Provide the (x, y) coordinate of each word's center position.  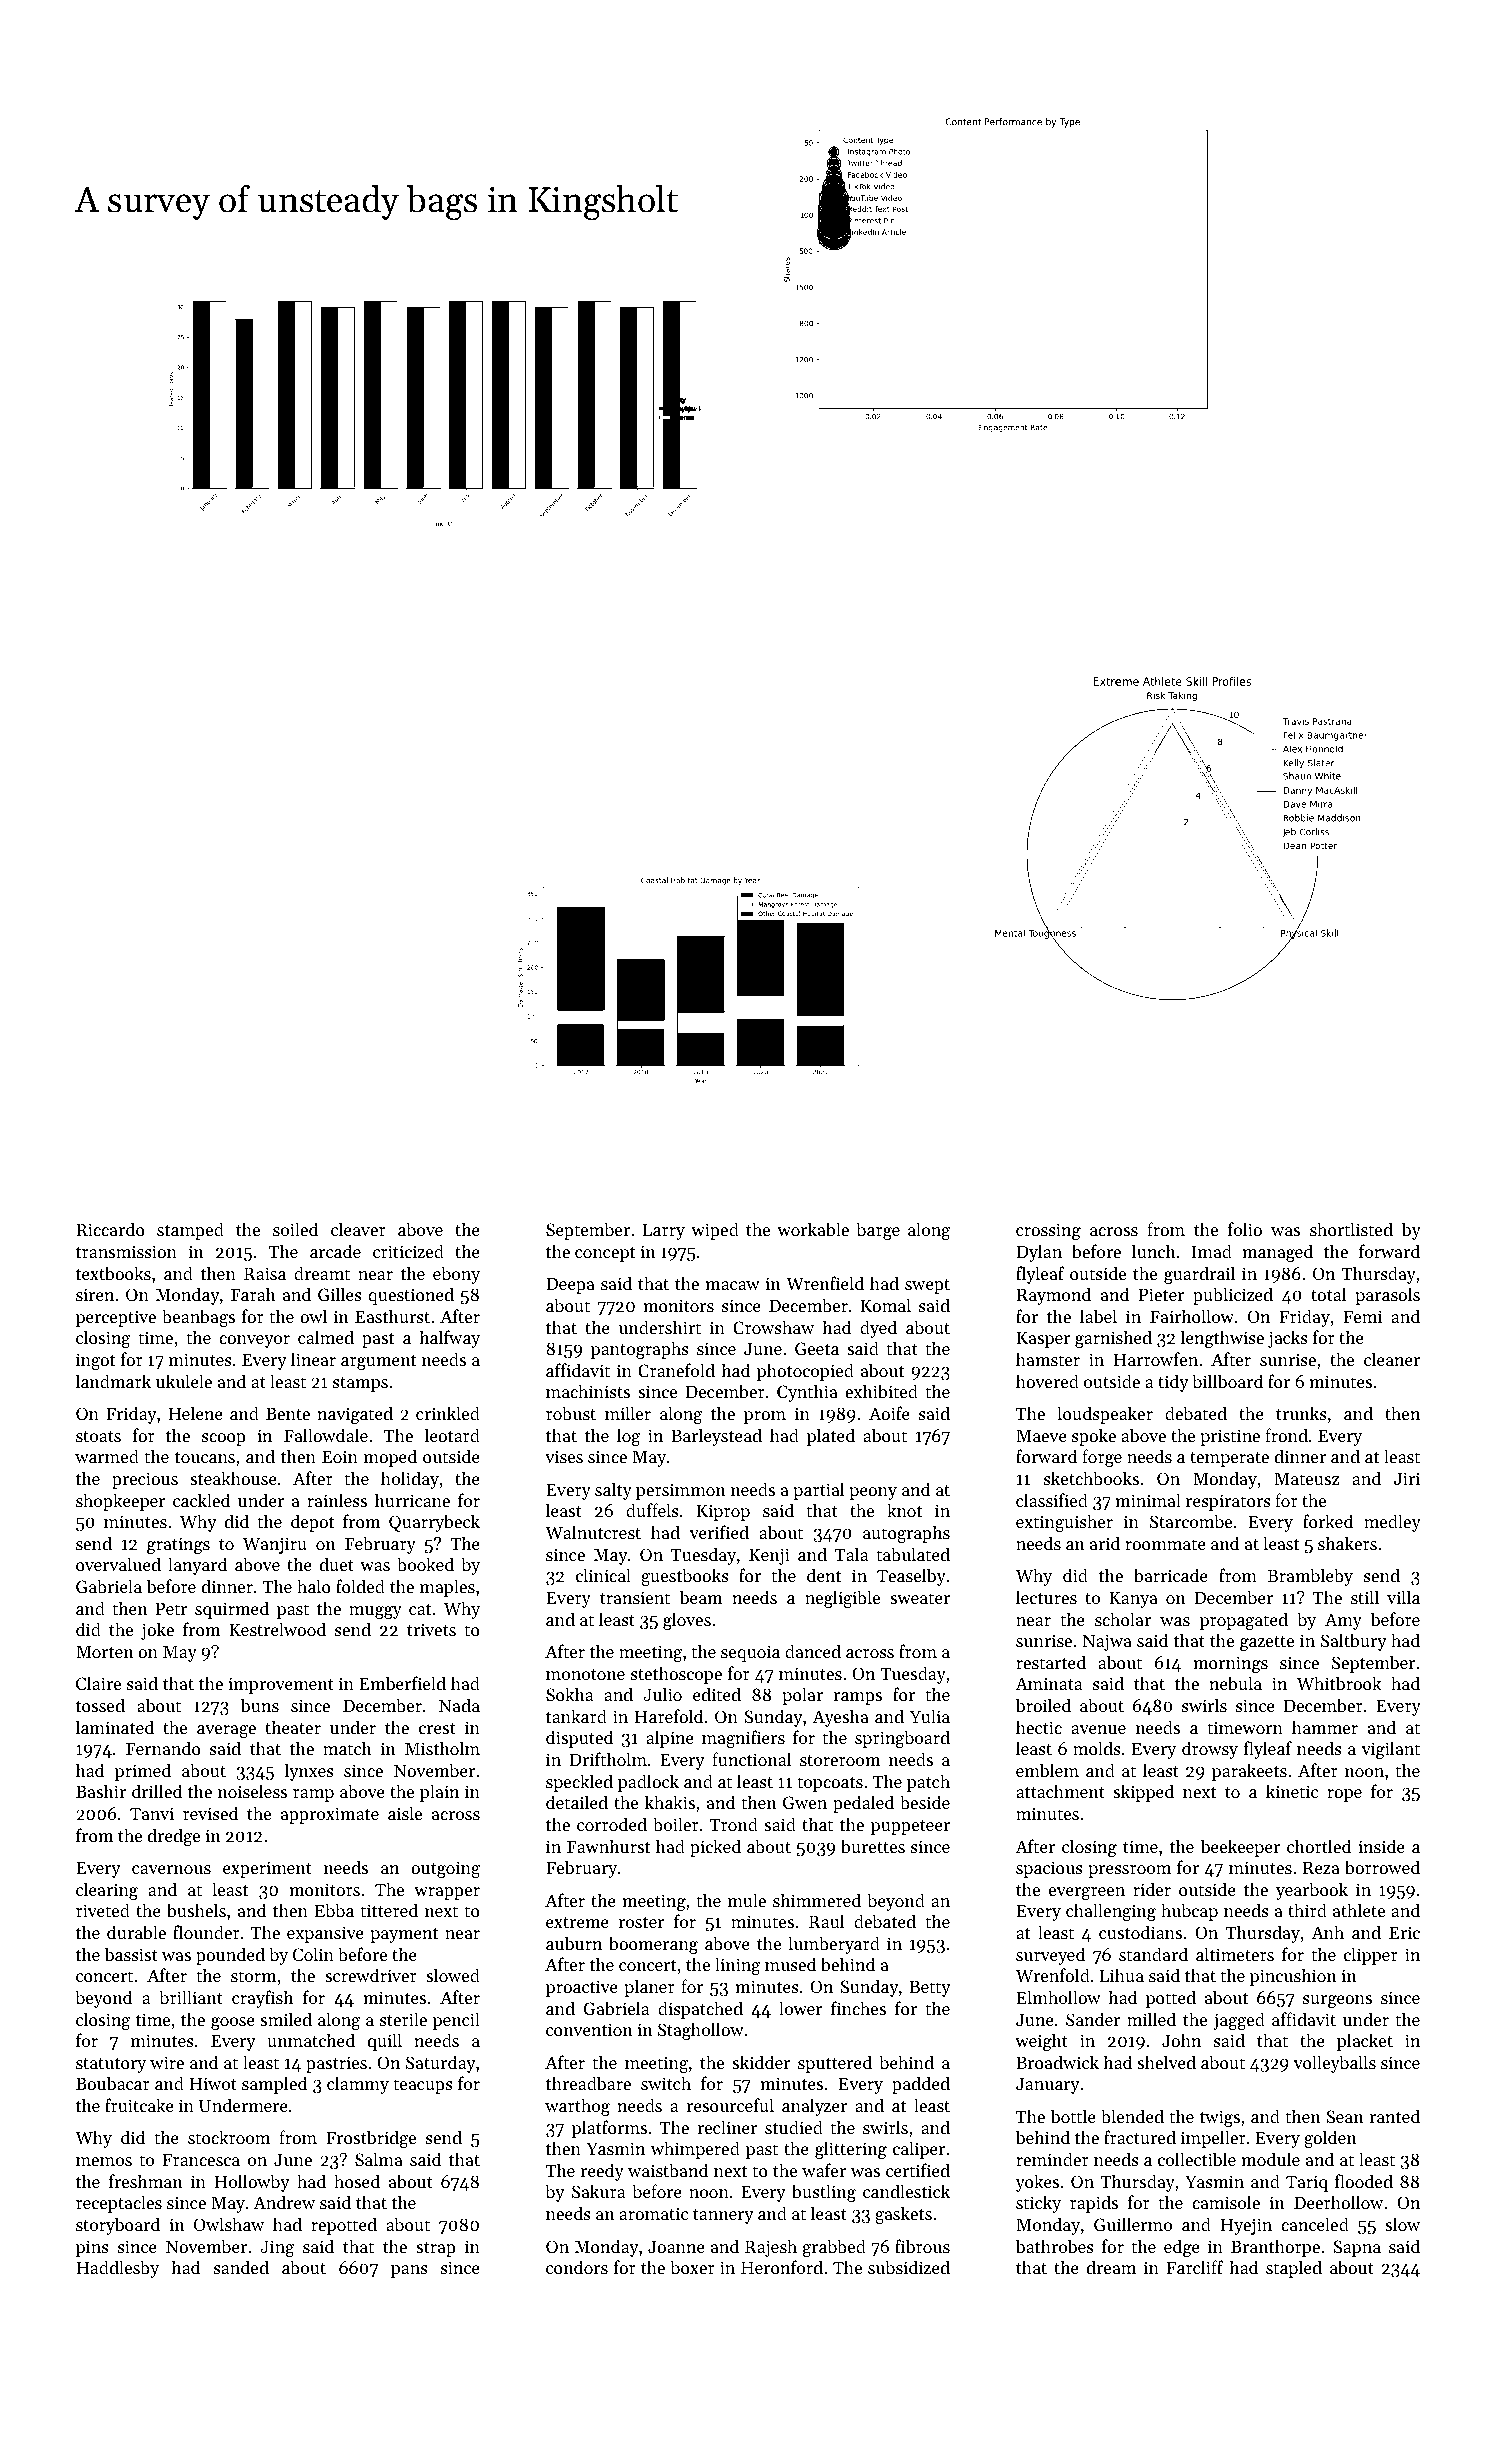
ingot (95, 1361)
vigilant (1390, 1750)
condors (577, 2267)
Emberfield (402, 1683)
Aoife (889, 1413)
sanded (241, 2267)
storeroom (840, 1760)
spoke (1094, 1437)
